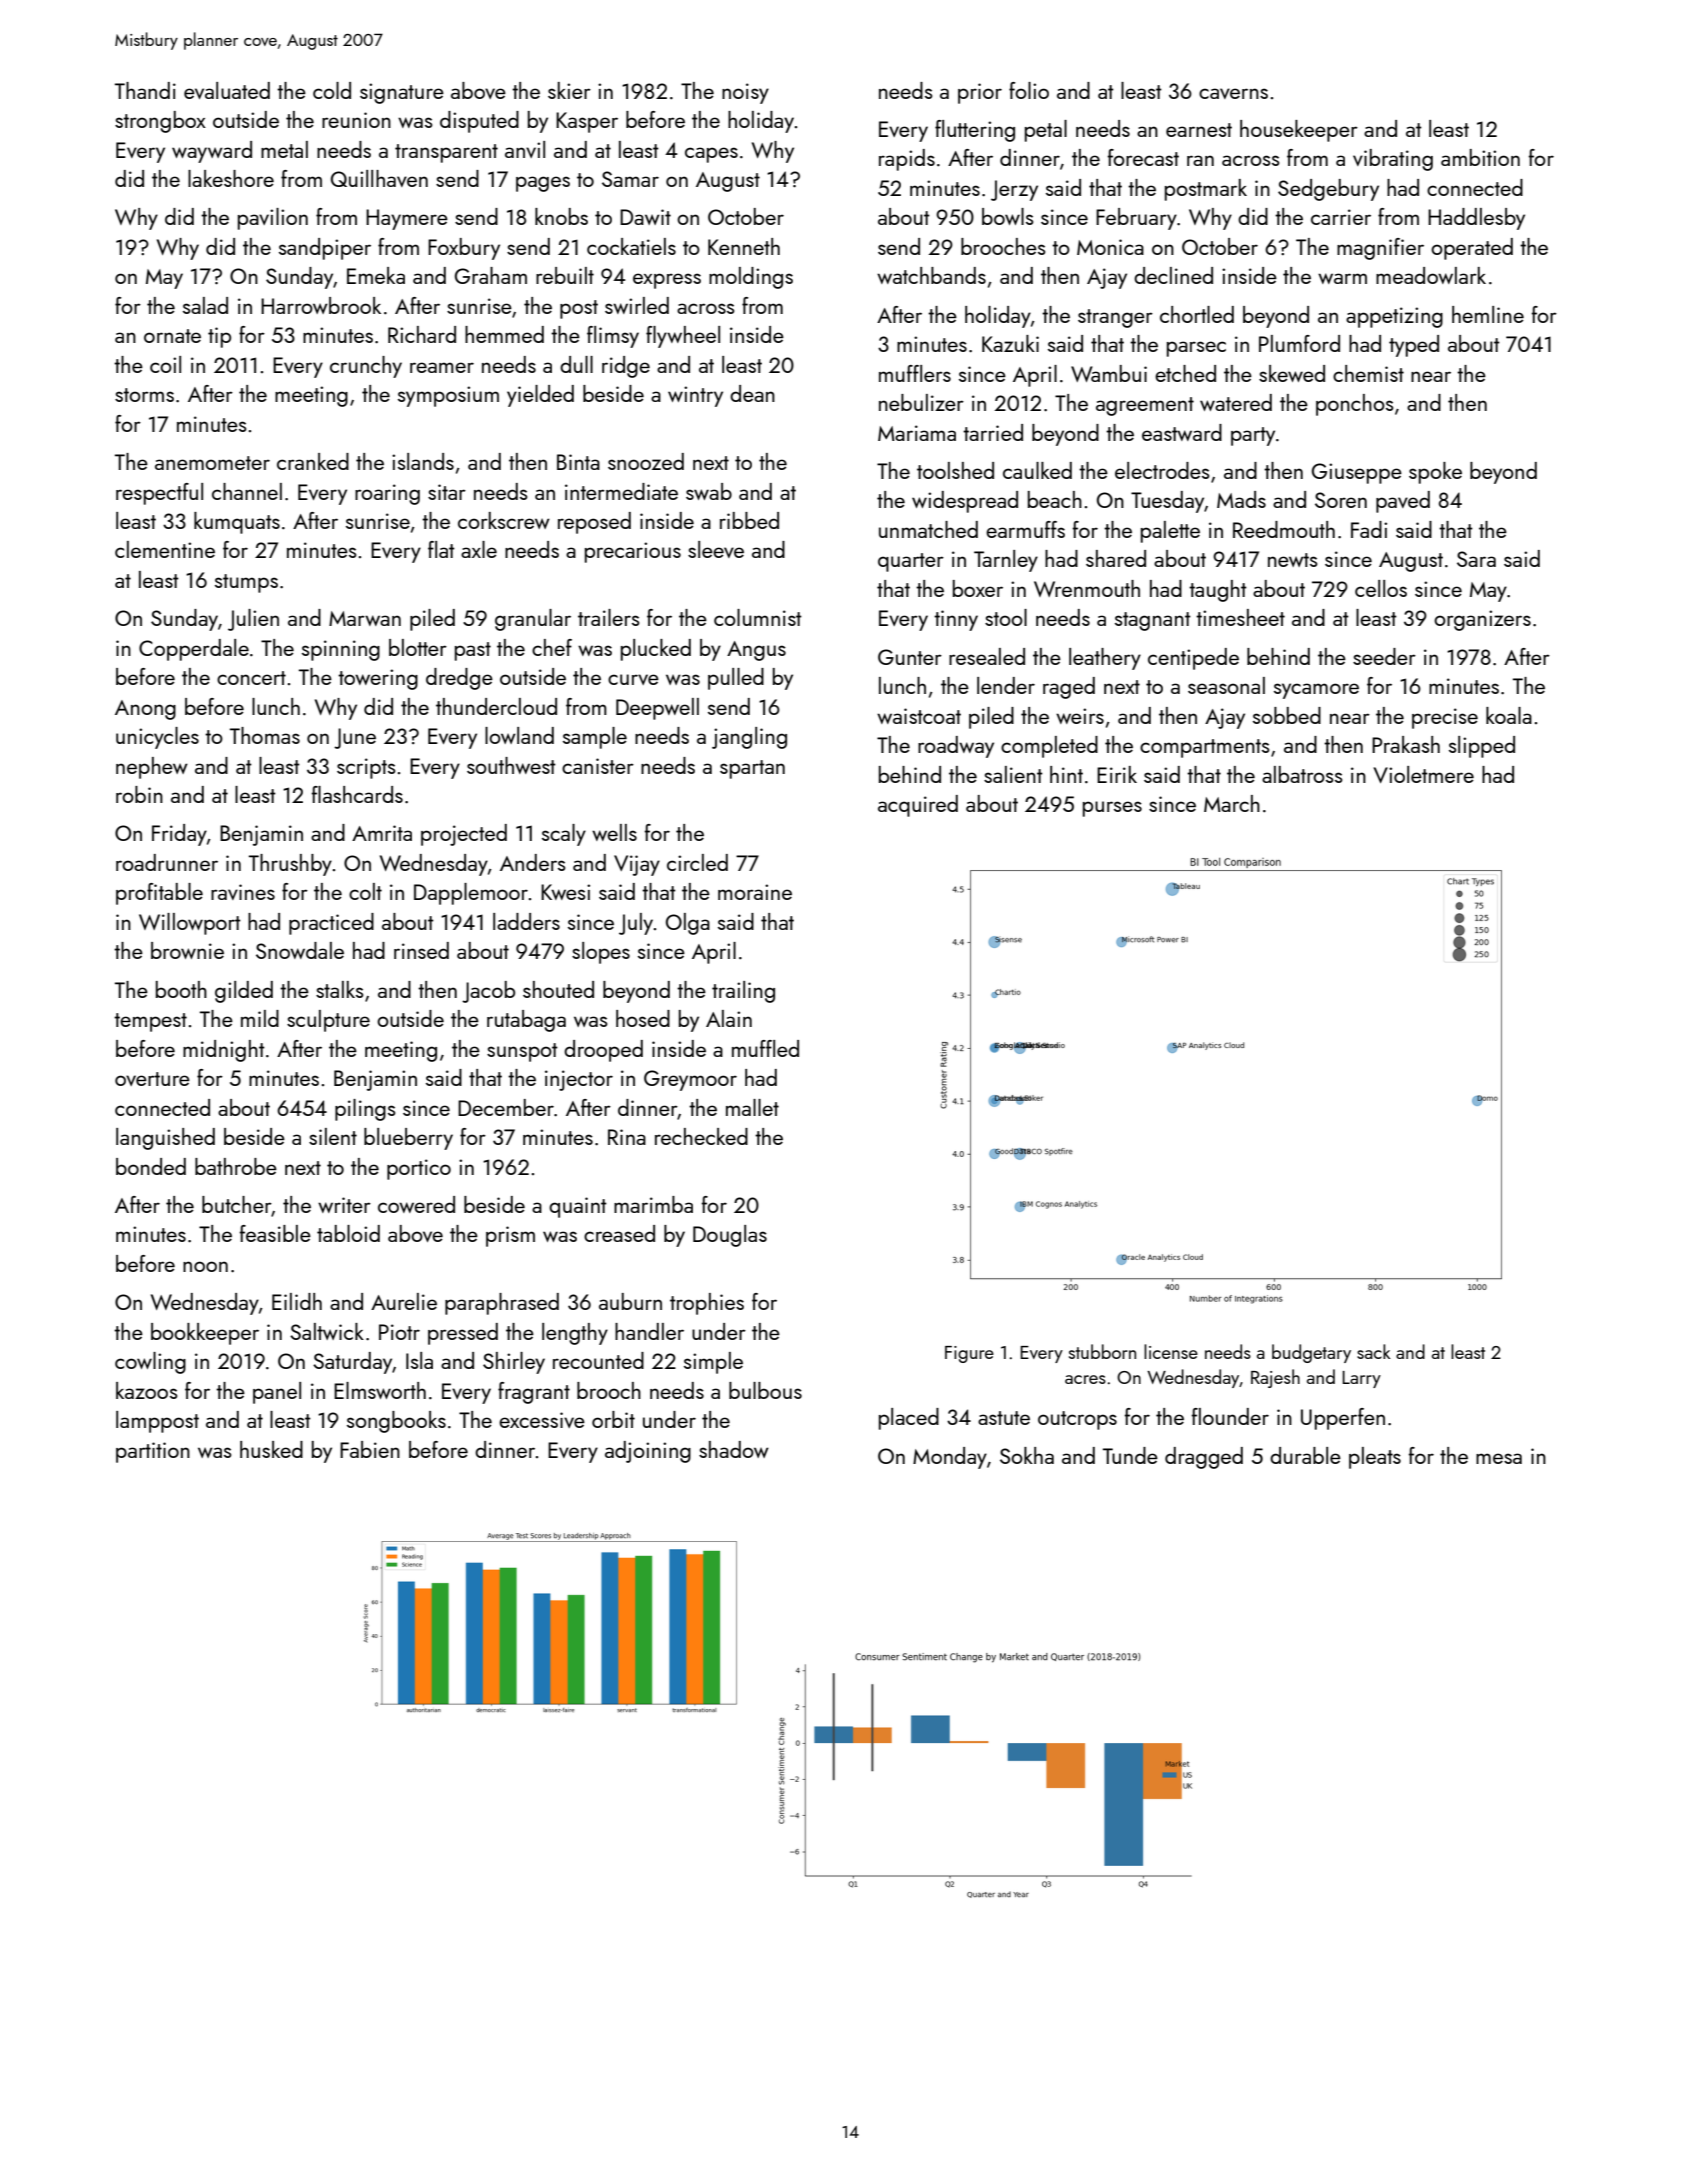 Image resolution: width=1683 pixels, height=2178 pixels. What do you see at coordinates (987, 656) in the image?
I see `resealed` at bounding box center [987, 656].
